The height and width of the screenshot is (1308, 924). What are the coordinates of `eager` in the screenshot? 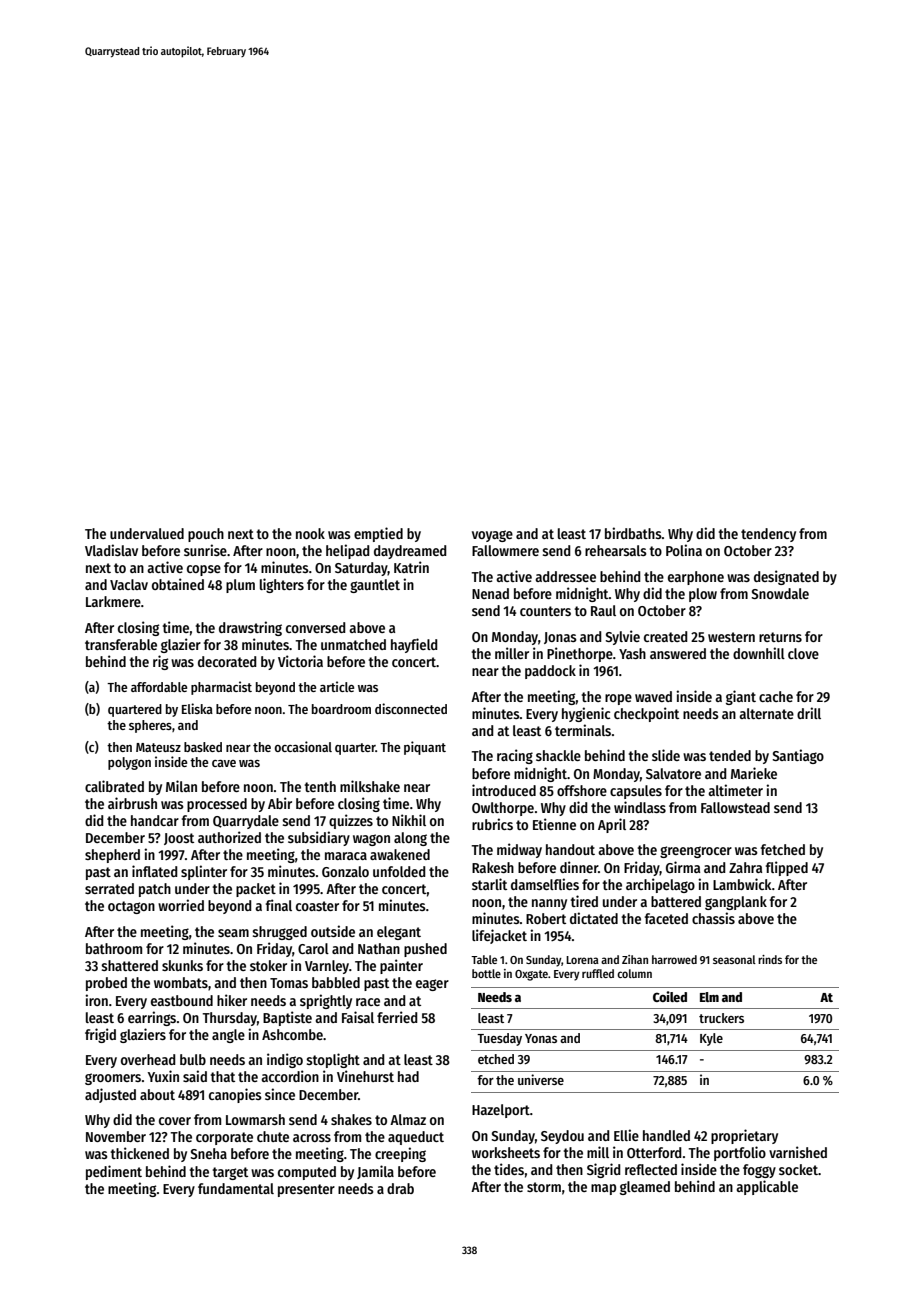 It's located at (432, 985).
